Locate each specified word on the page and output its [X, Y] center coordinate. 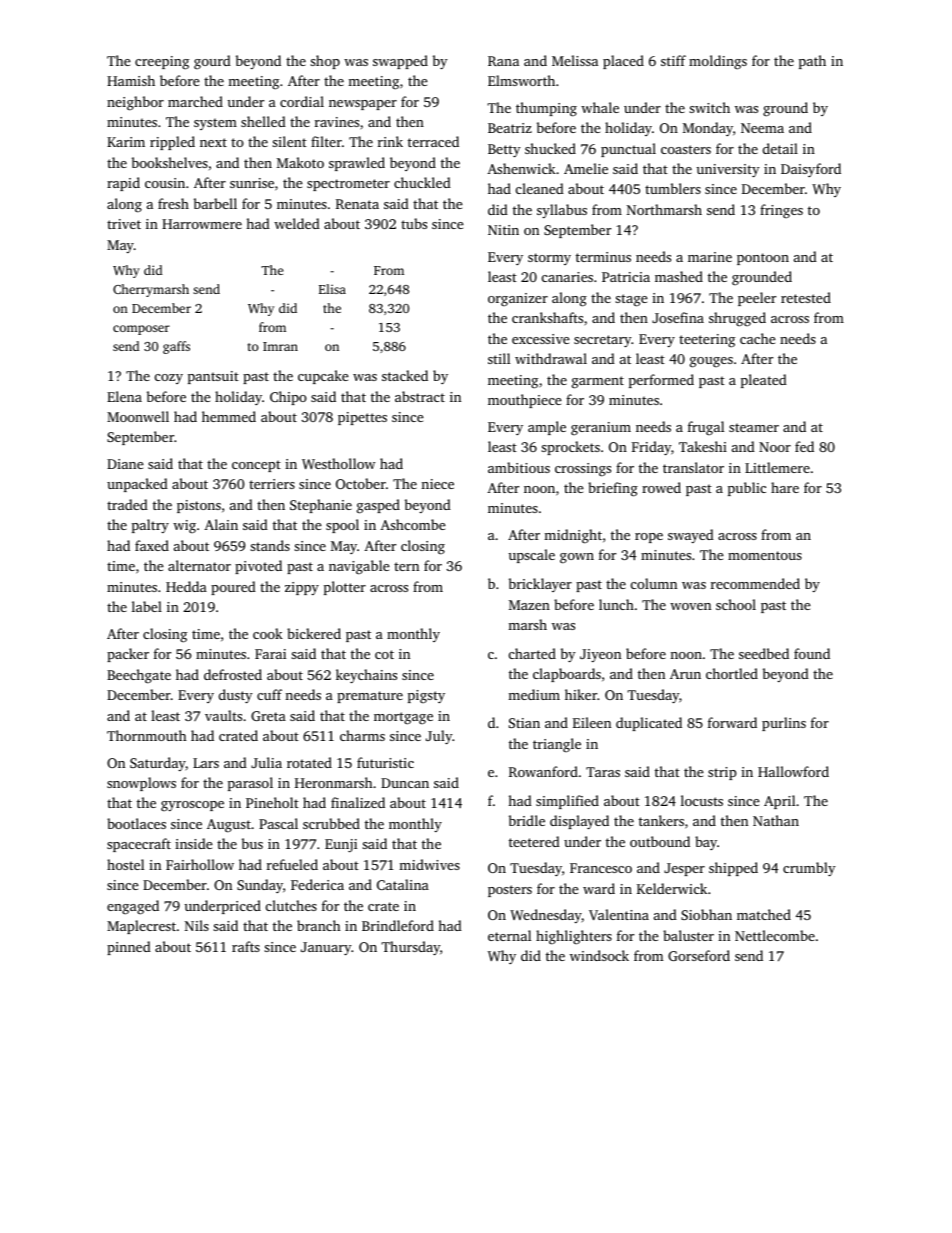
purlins [784, 724]
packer [128, 655]
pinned [129, 948]
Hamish [131, 80]
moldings [718, 62]
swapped [400, 62]
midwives [429, 864]
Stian [524, 723]
